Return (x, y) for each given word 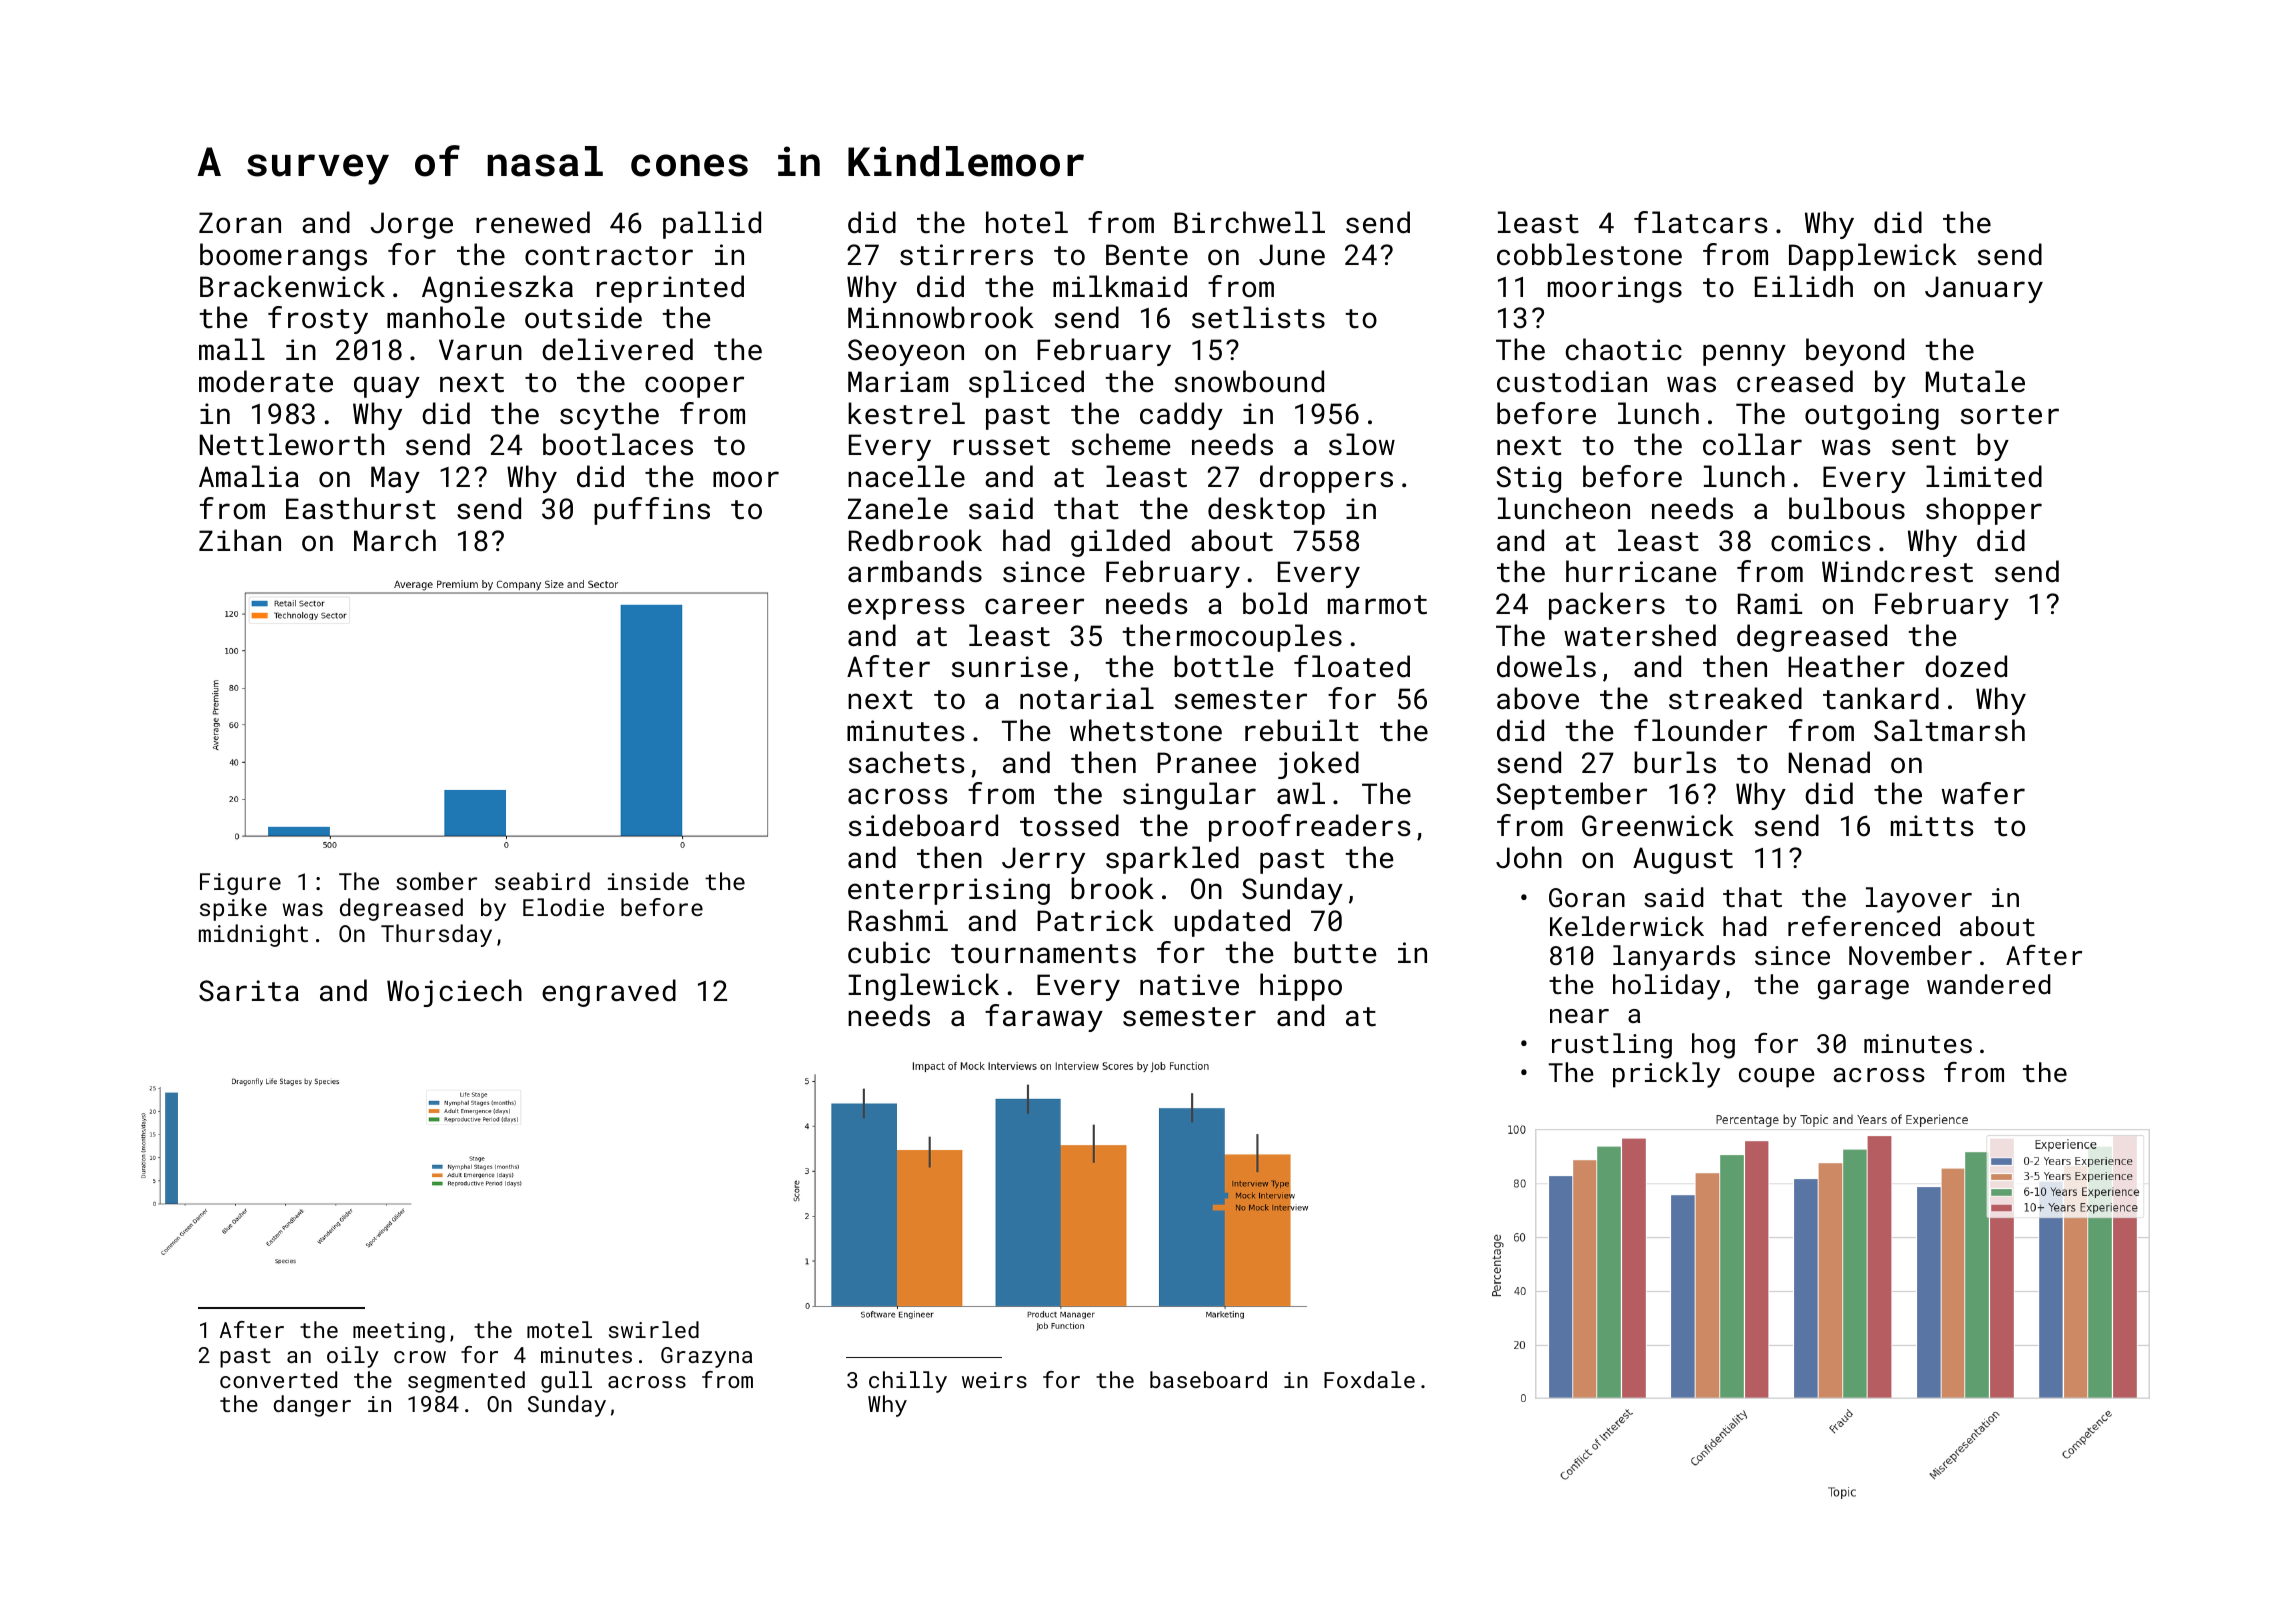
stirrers (966, 255)
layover (1919, 900)
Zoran (240, 223)
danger (312, 1406)
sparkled (1172, 860)
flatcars (1701, 222)
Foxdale (1369, 1379)
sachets (907, 762)
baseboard (1208, 1379)
